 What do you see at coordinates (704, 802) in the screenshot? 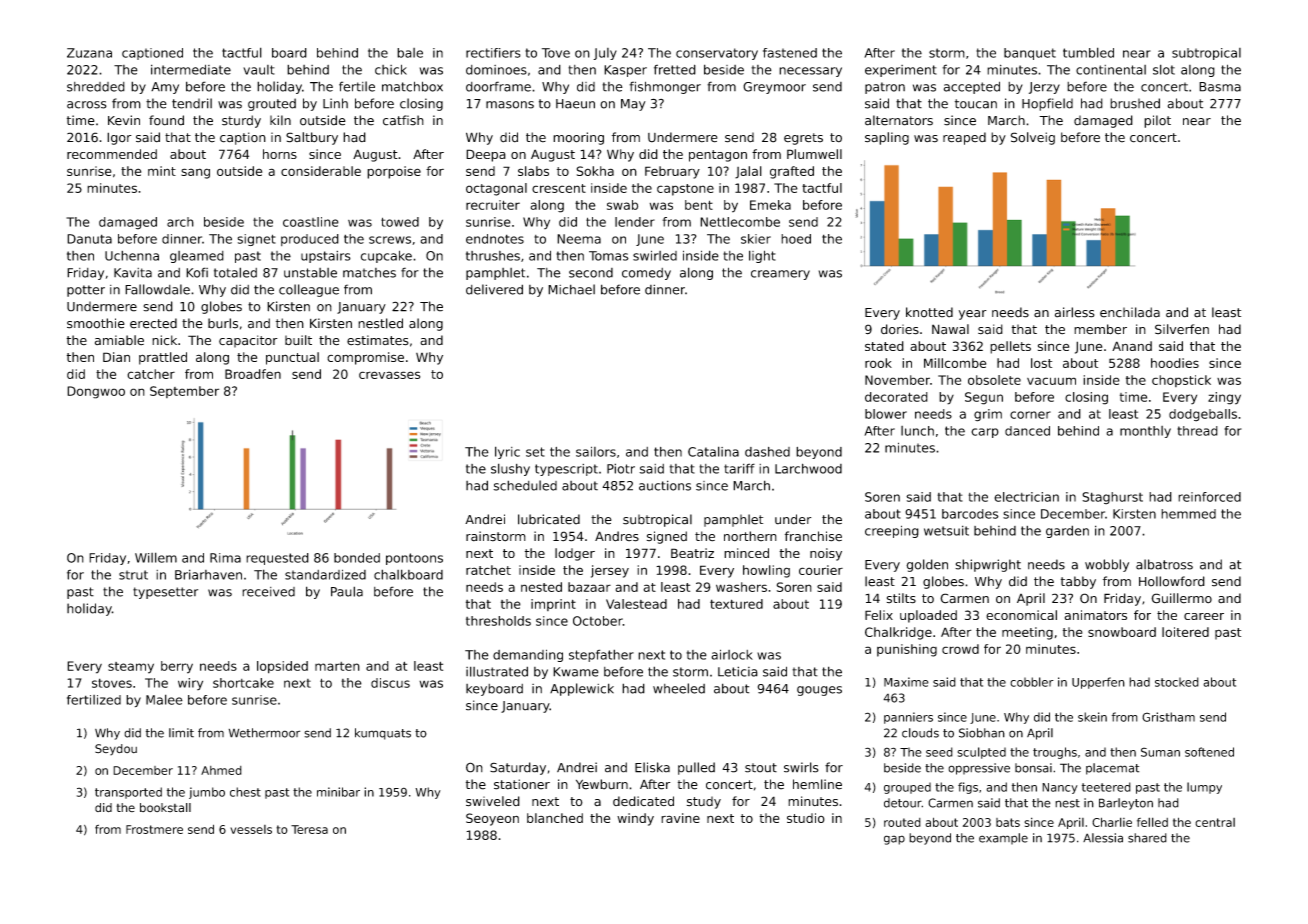
I see `study` at bounding box center [704, 802].
